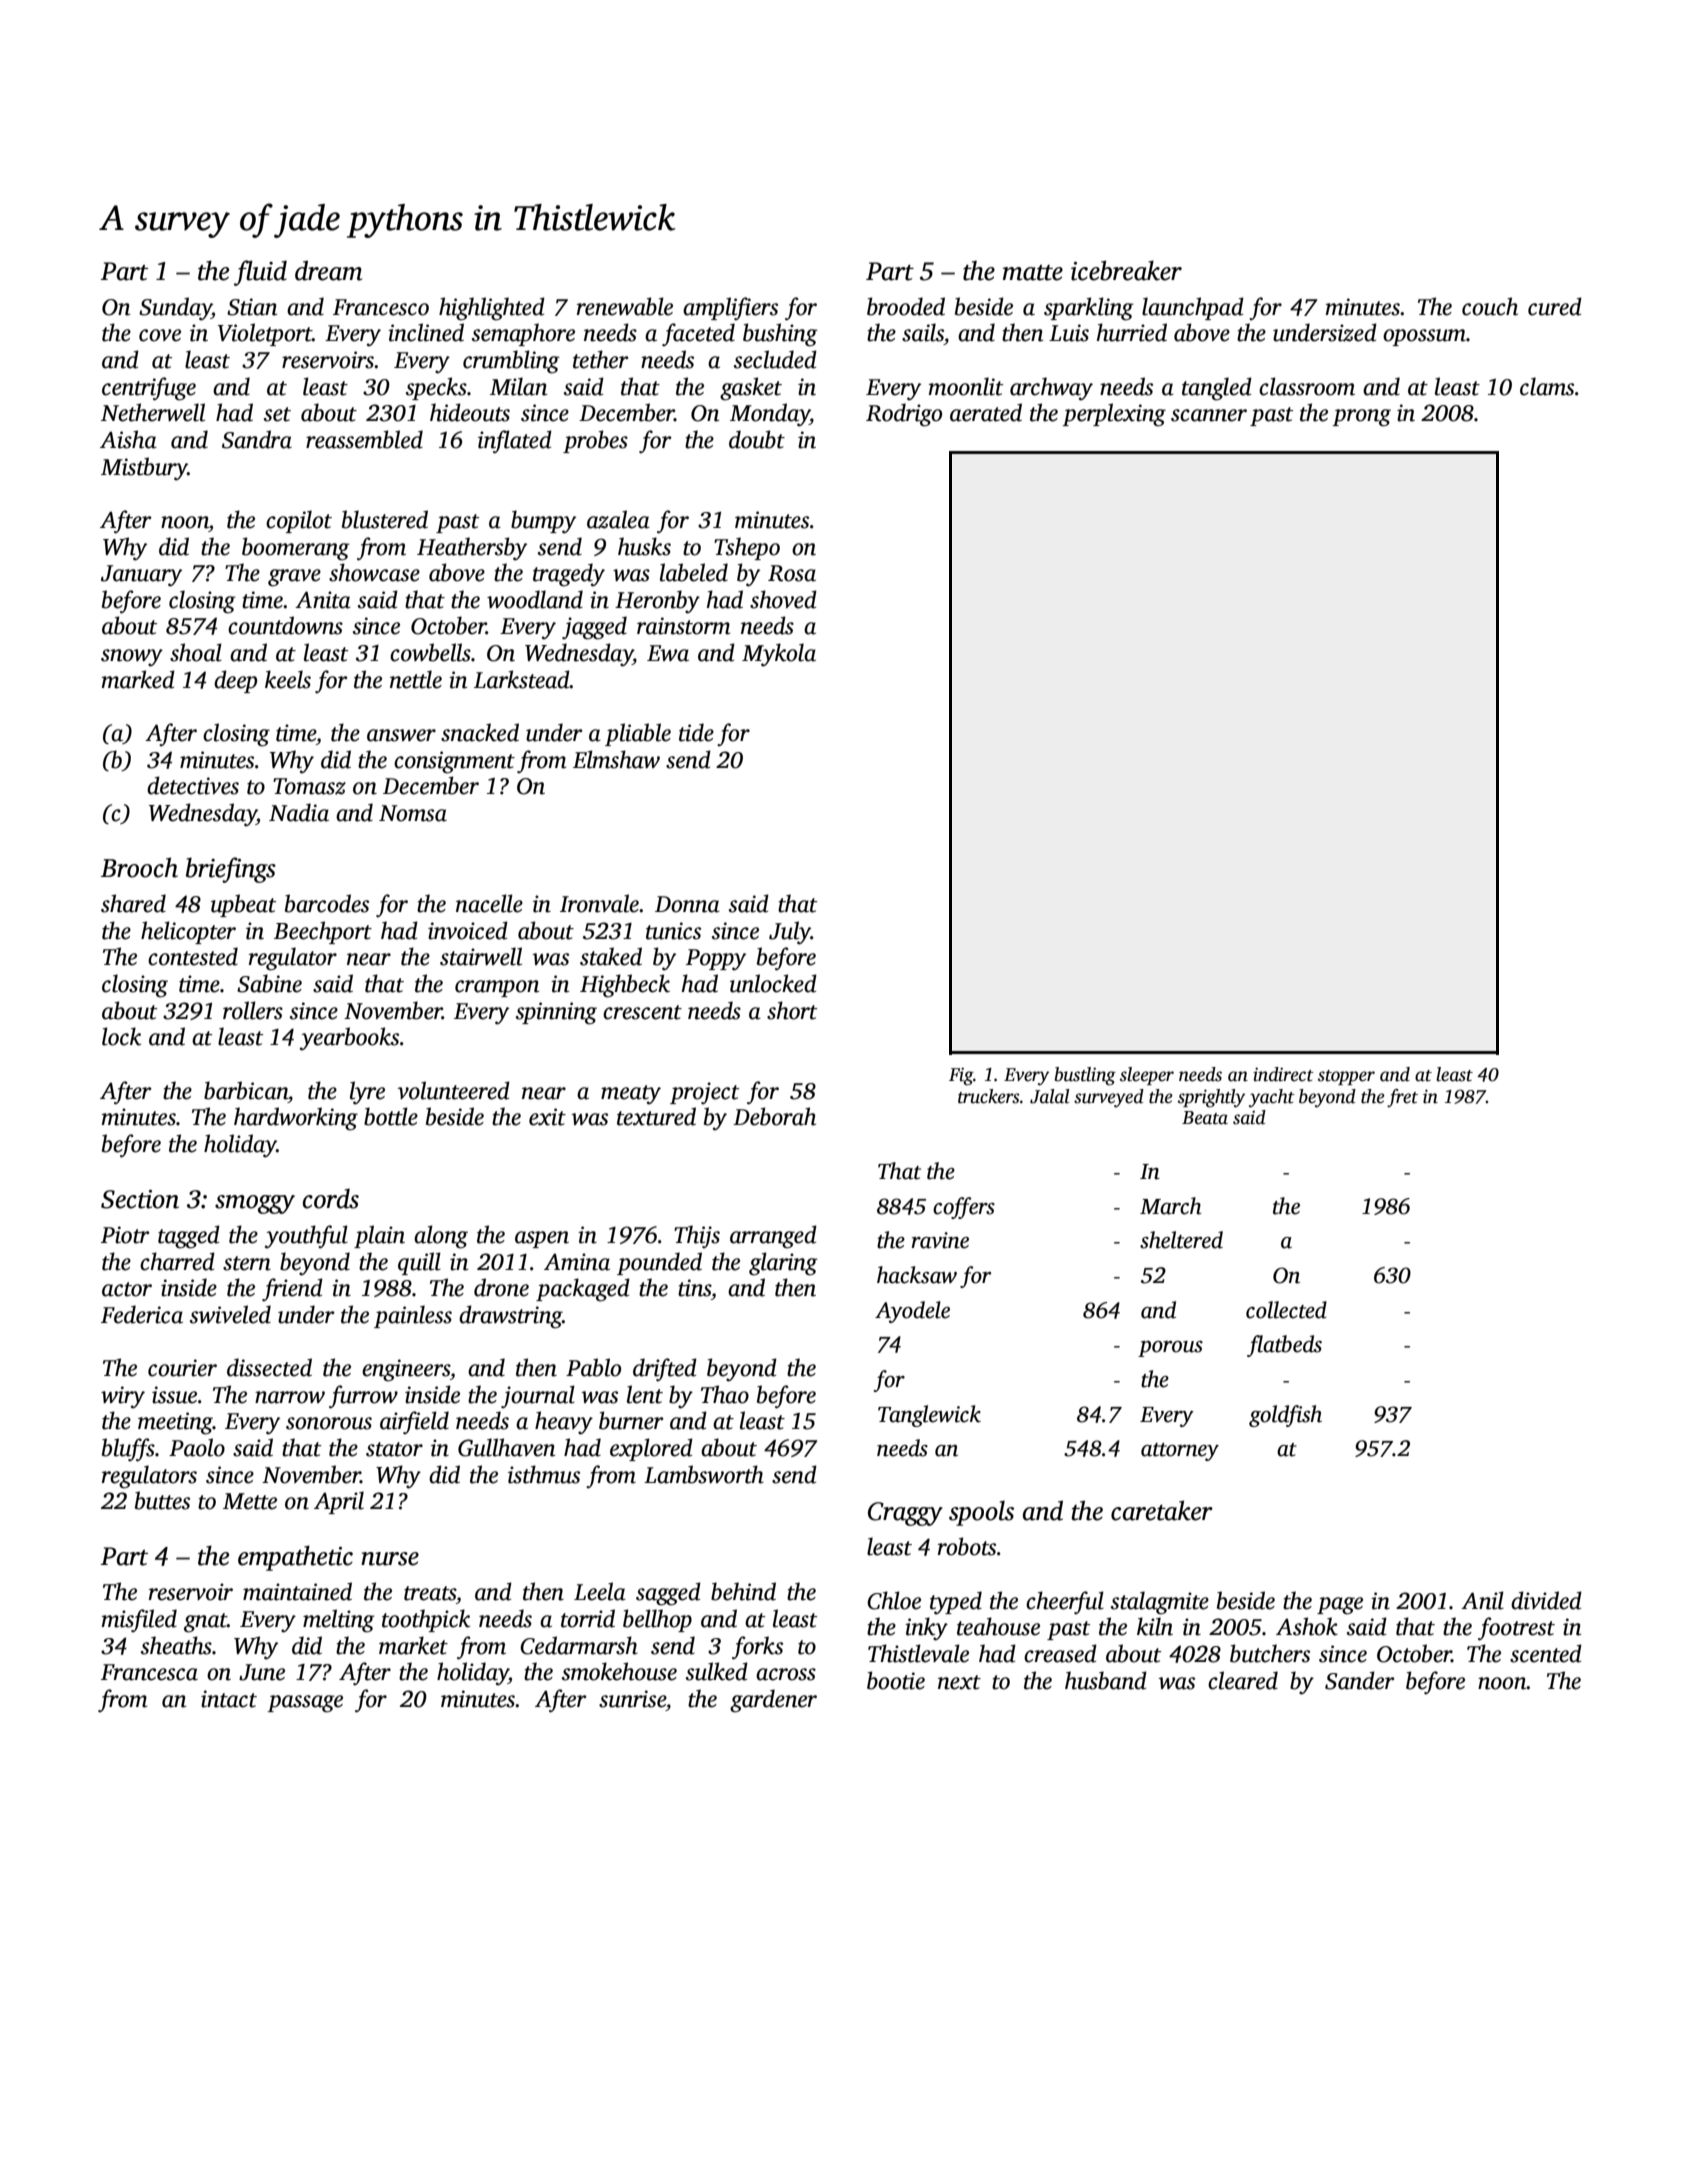 The width and height of the document is (1683, 2178). I want to click on Ashok, so click(1307, 1626).
